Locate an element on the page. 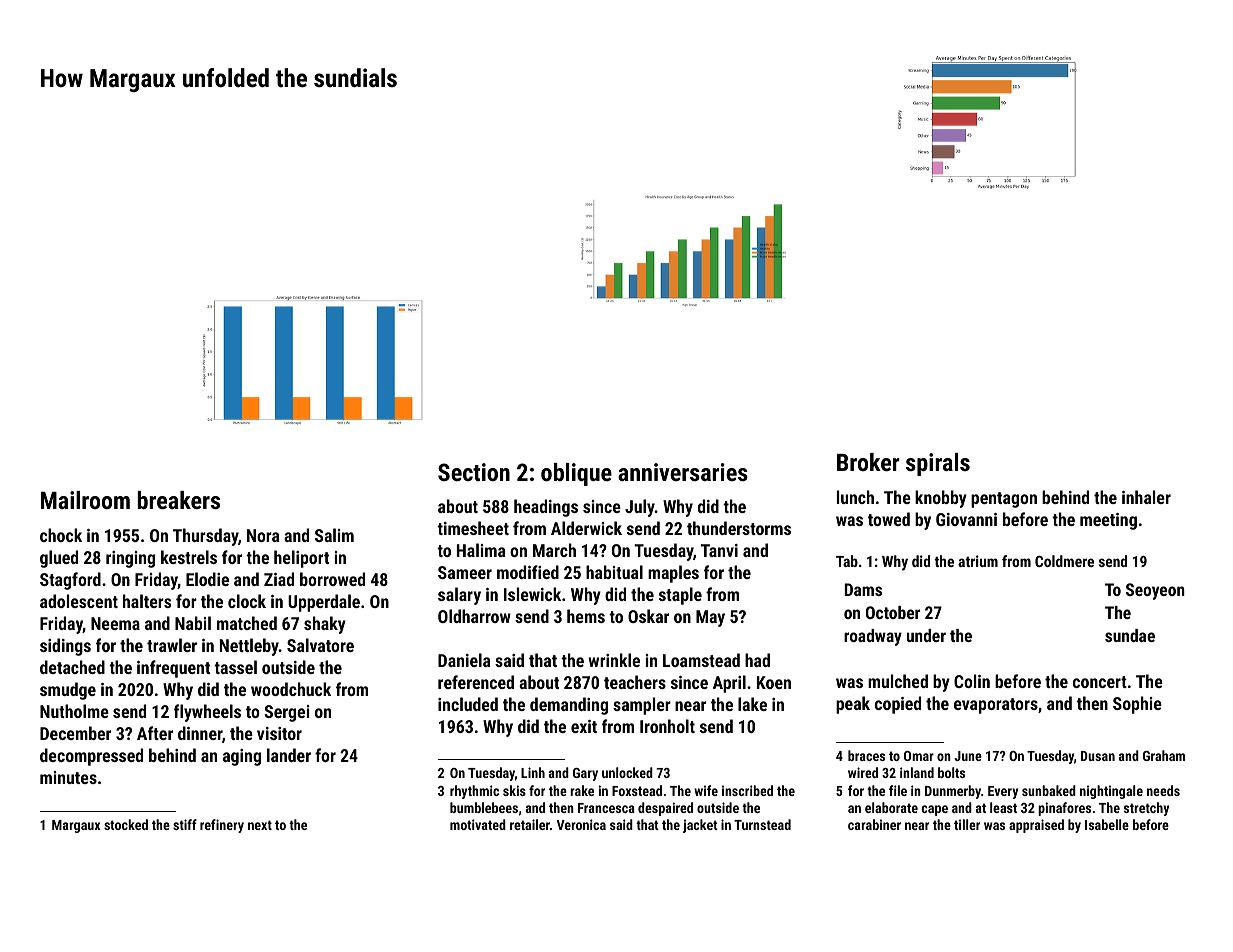 The image size is (1233, 952). concert is located at coordinates (1100, 682).
